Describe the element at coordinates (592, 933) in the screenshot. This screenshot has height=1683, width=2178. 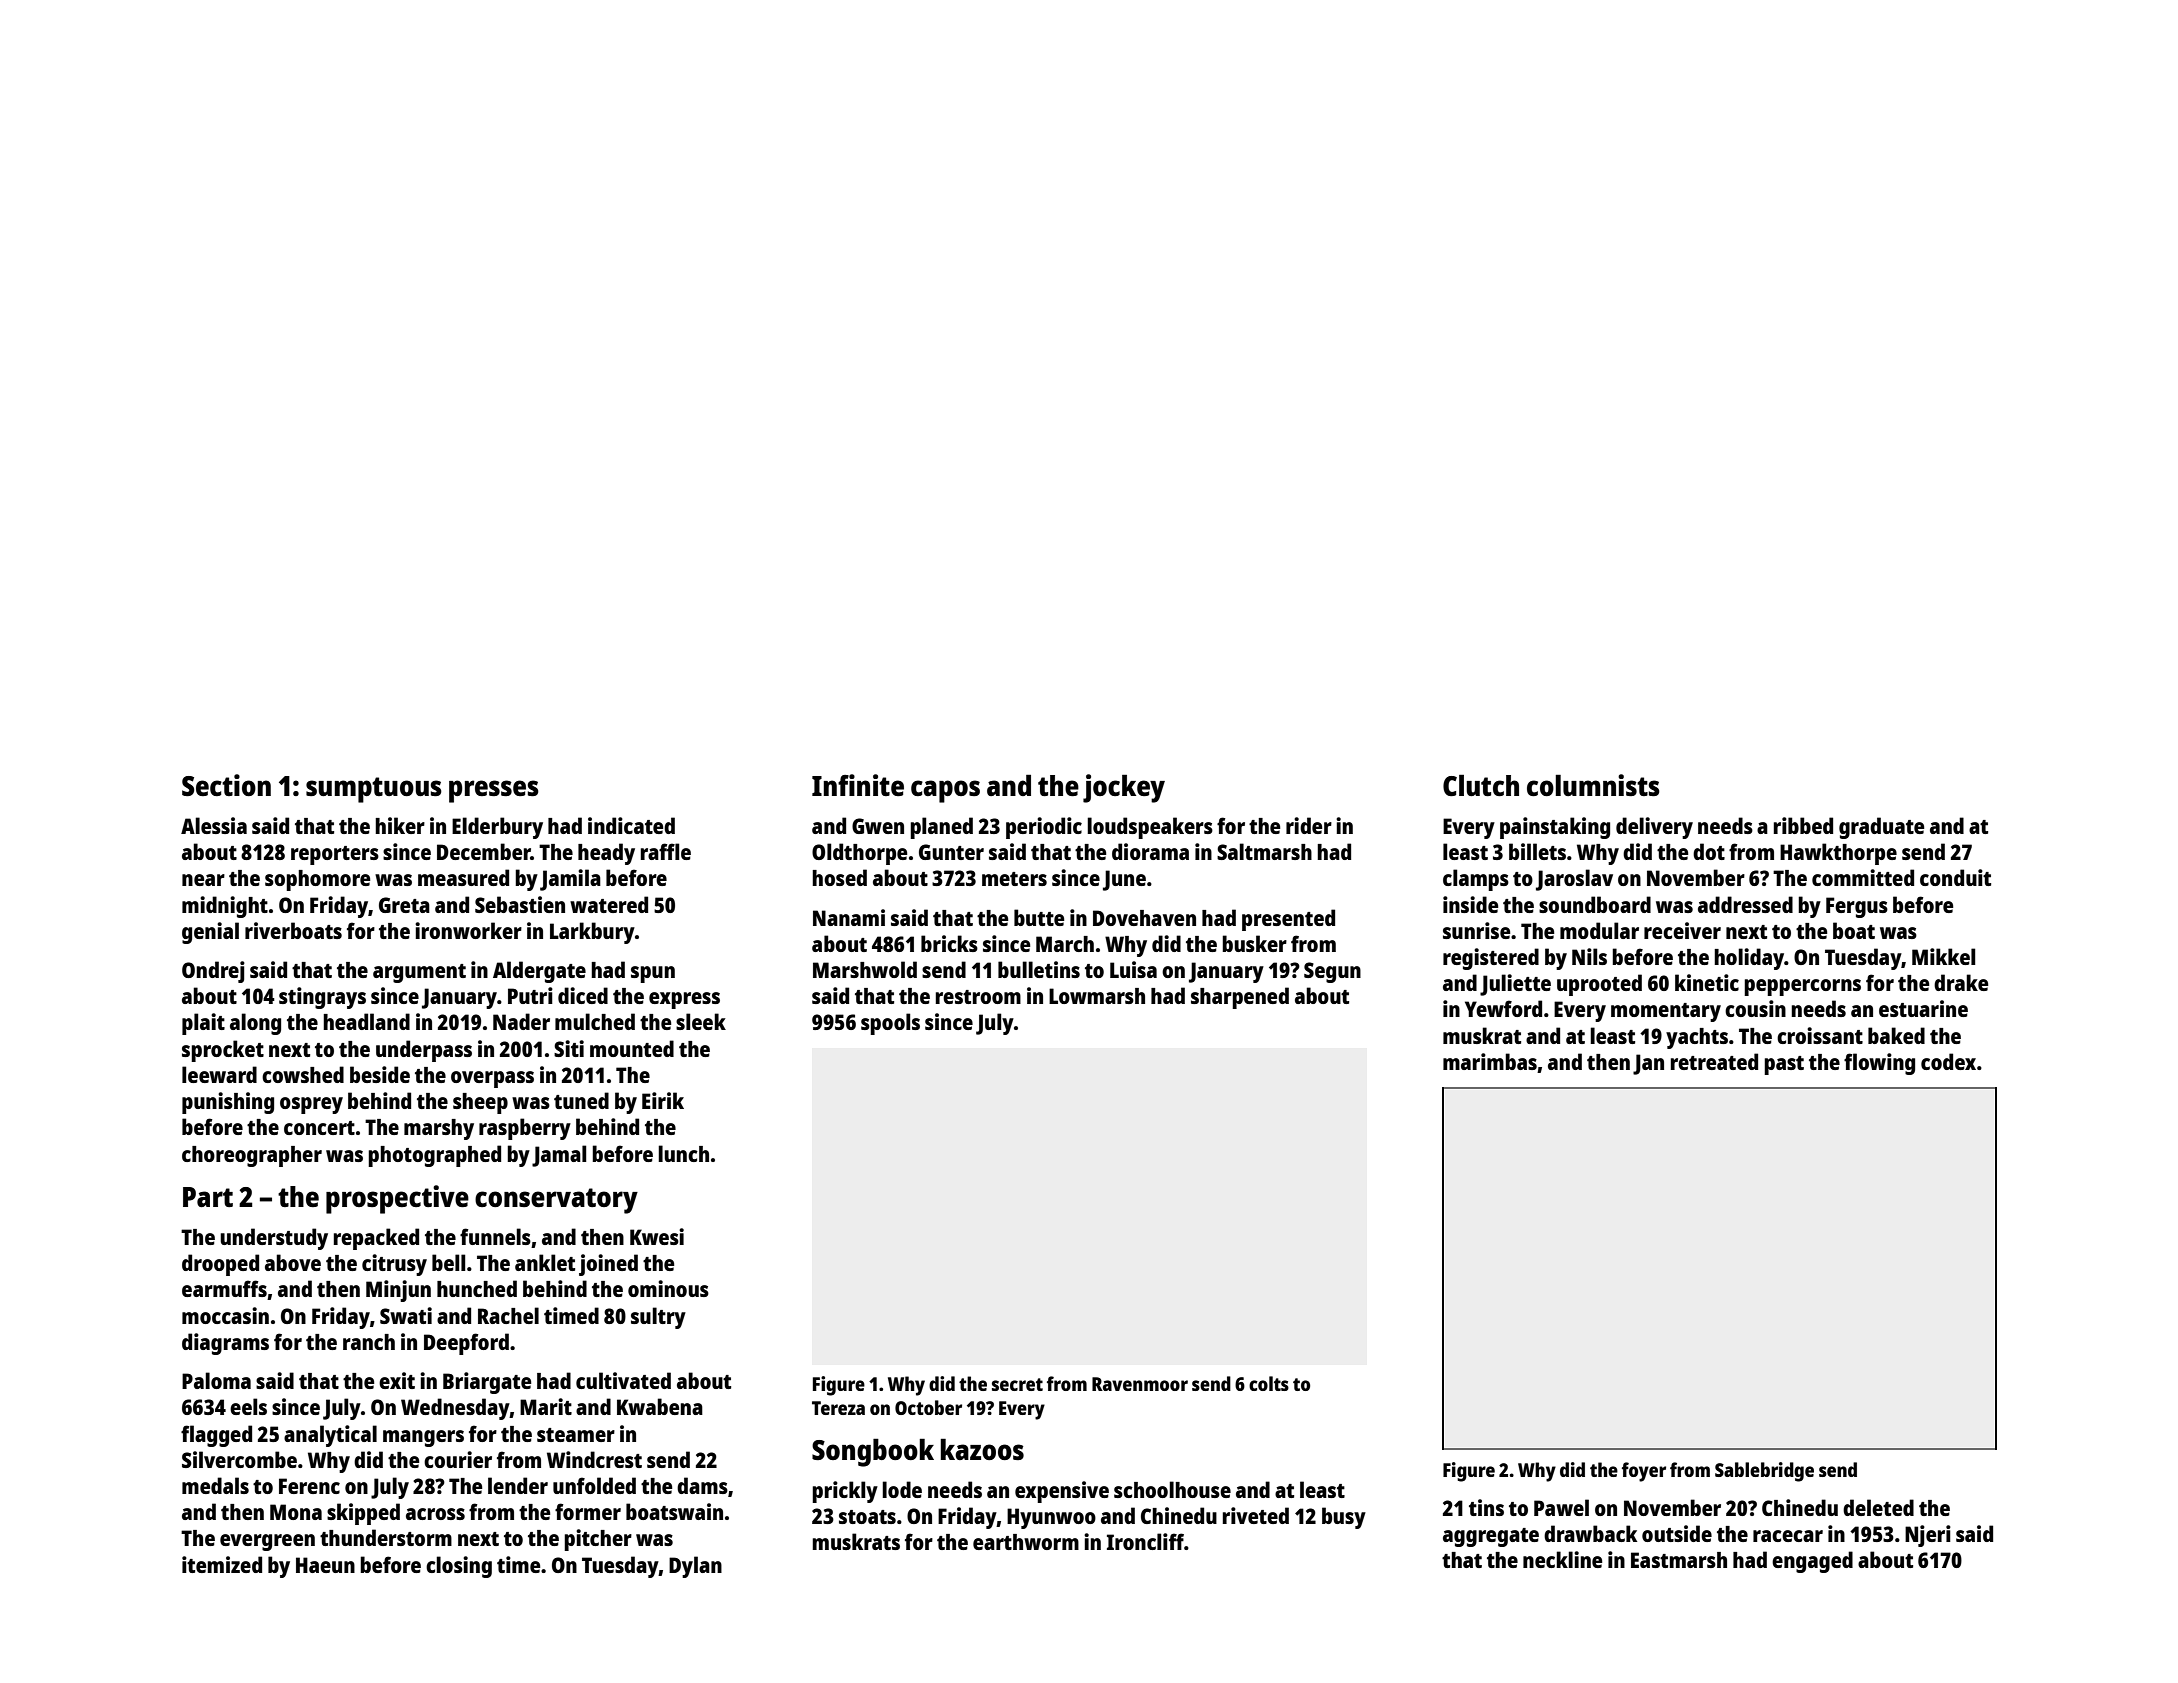
I see `Larkbury` at that location.
